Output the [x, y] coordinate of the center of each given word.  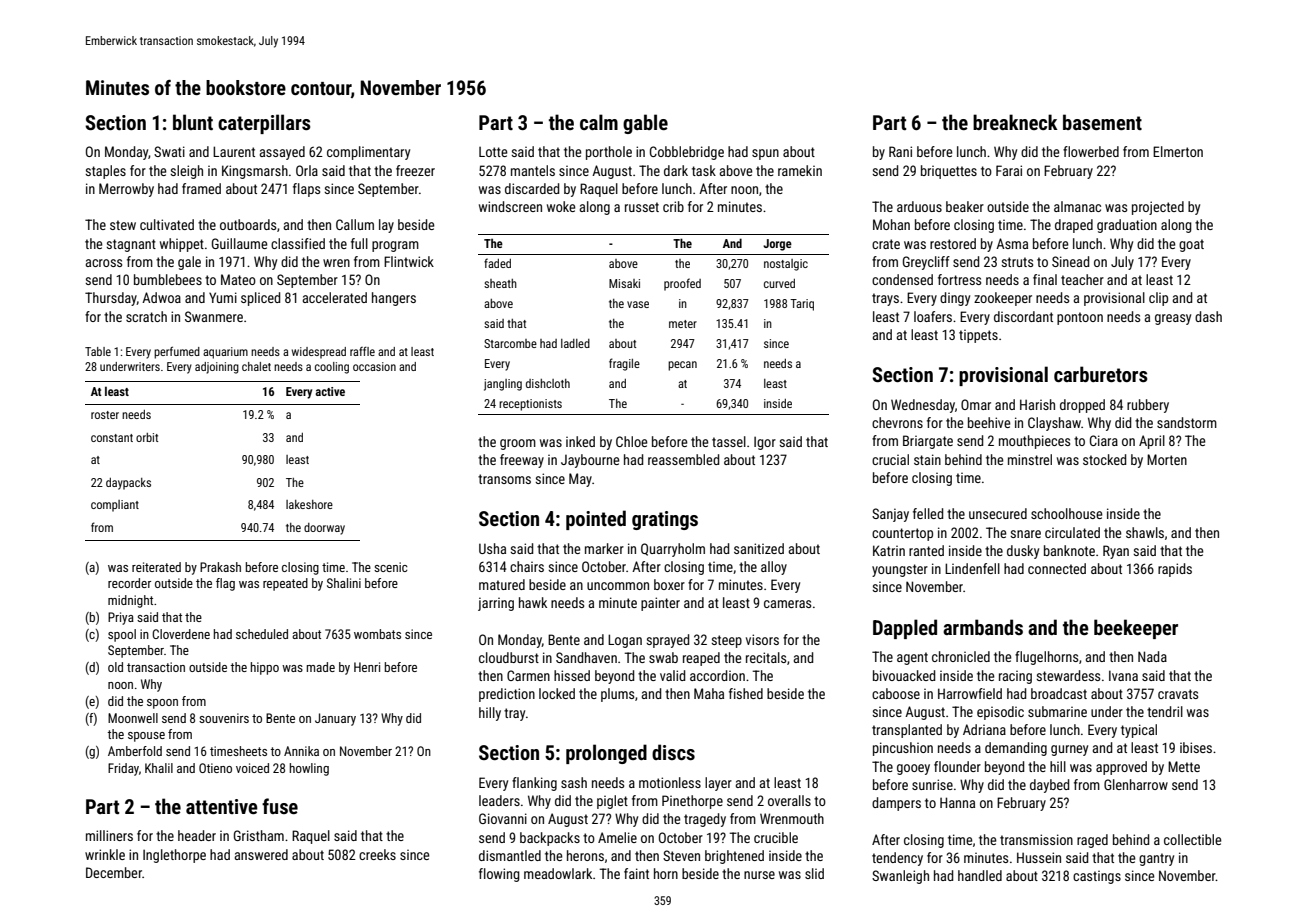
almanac [1077, 206]
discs [673, 752]
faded [497, 263]
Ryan [1116, 552]
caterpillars [264, 124]
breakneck [1015, 122]
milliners [109, 835]
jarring [496, 604]
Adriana [984, 729]
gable [645, 124]
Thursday [111, 299]
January [335, 719]
